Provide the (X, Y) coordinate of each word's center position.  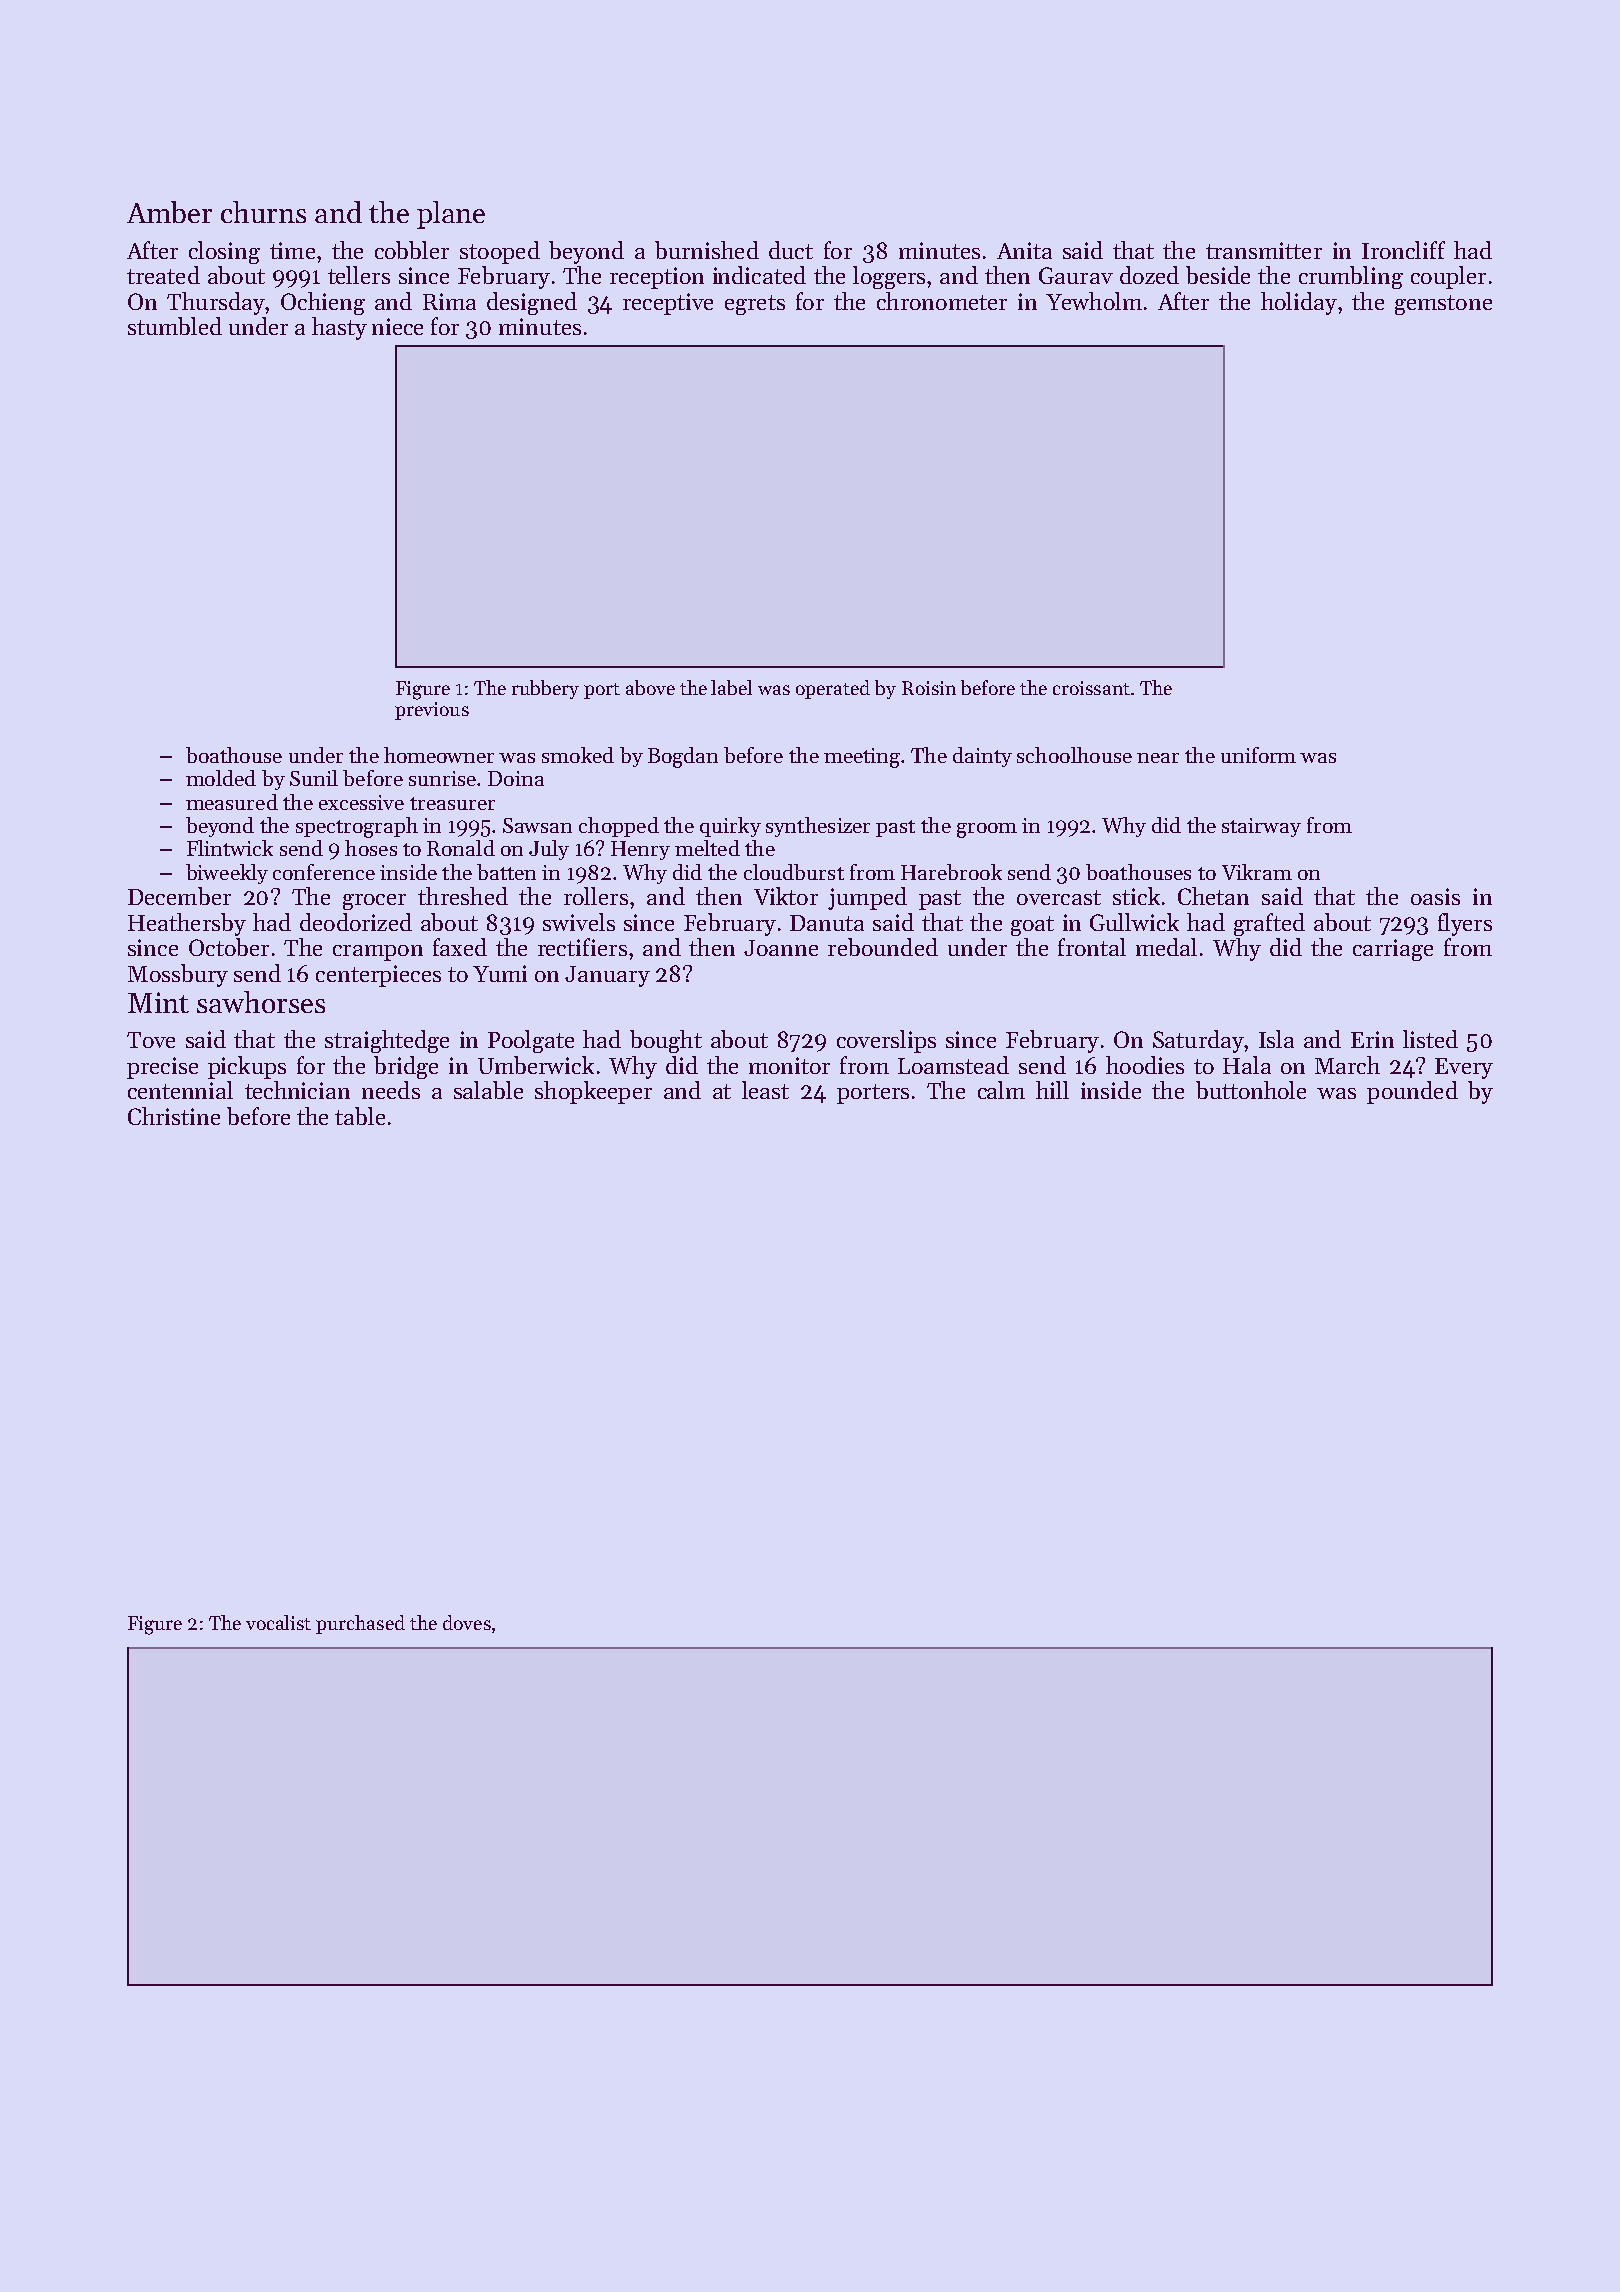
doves (467, 1622)
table (360, 1116)
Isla (1276, 1039)
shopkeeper (593, 1092)
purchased (360, 1624)
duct (791, 250)
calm (1001, 1090)
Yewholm (1094, 301)
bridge (406, 1067)
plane (451, 215)
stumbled (175, 326)
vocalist (278, 1622)
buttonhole (1251, 1090)
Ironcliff (1403, 250)
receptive (668, 304)
